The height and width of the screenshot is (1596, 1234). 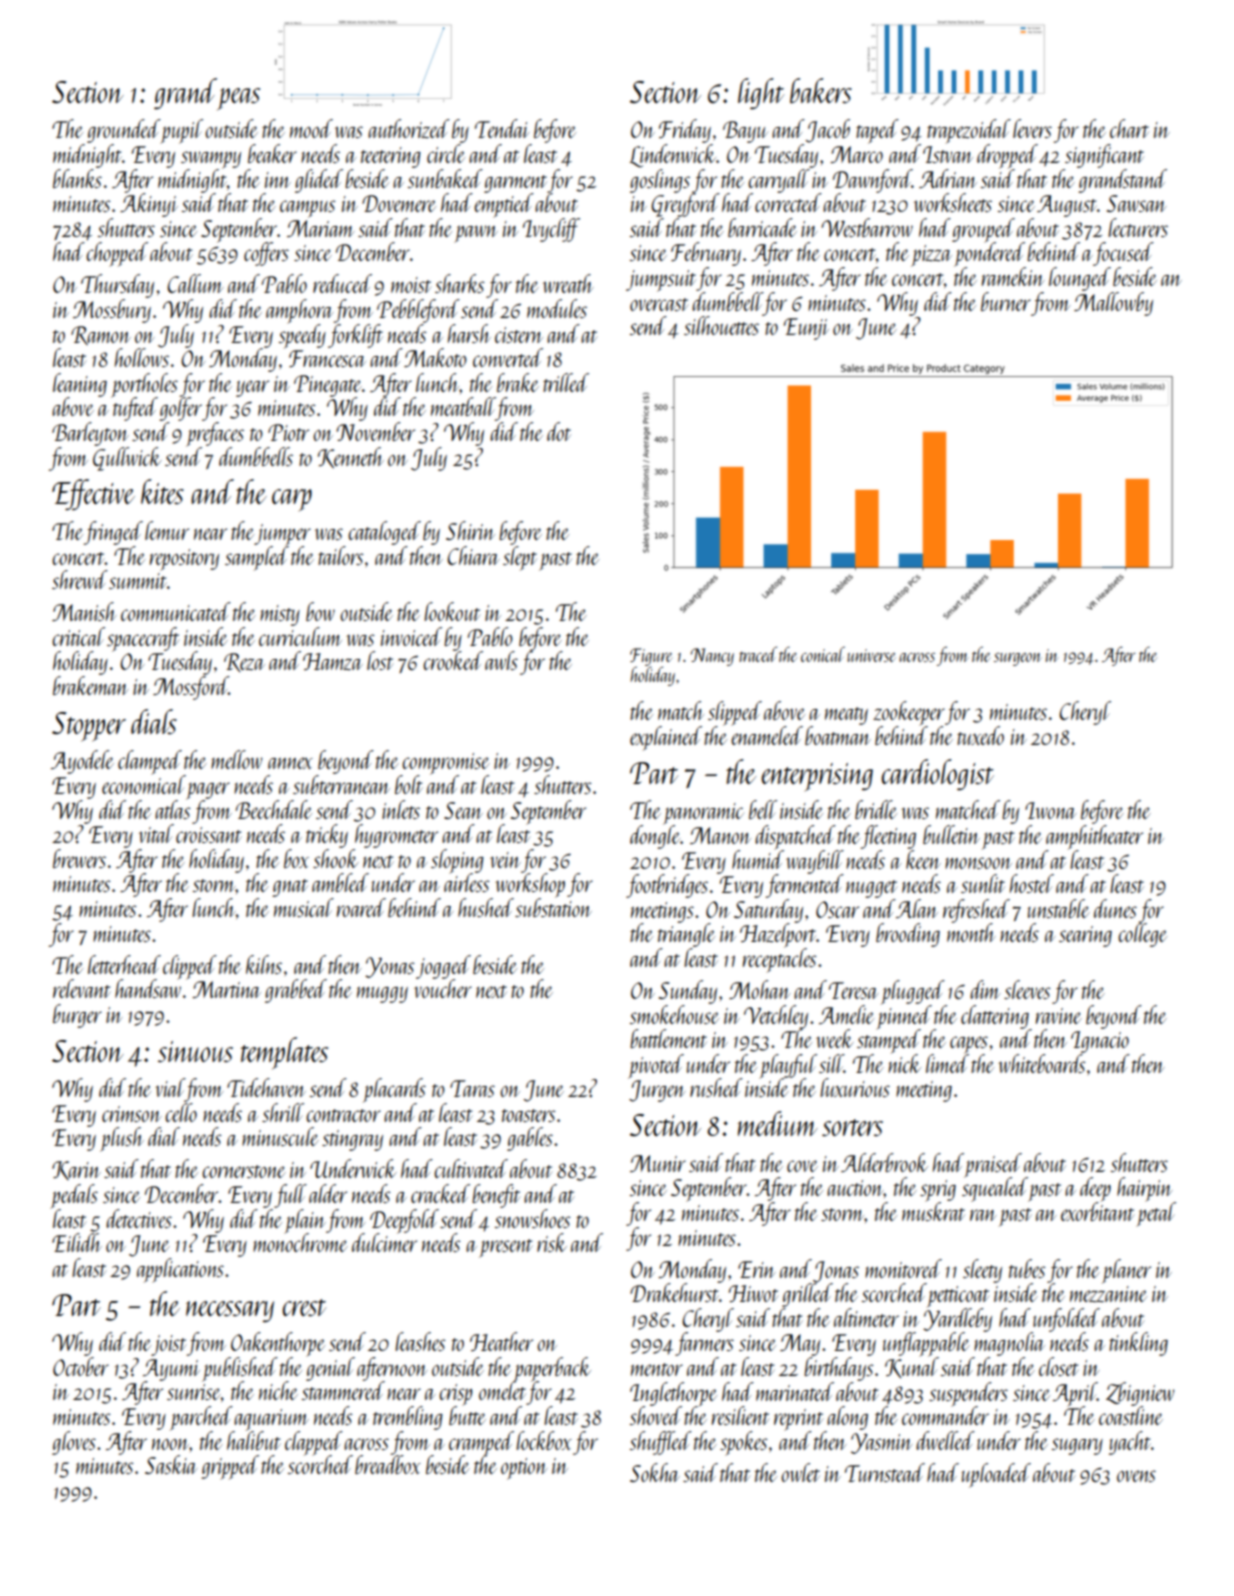 I want to click on hairpin, so click(x=1144, y=1189).
